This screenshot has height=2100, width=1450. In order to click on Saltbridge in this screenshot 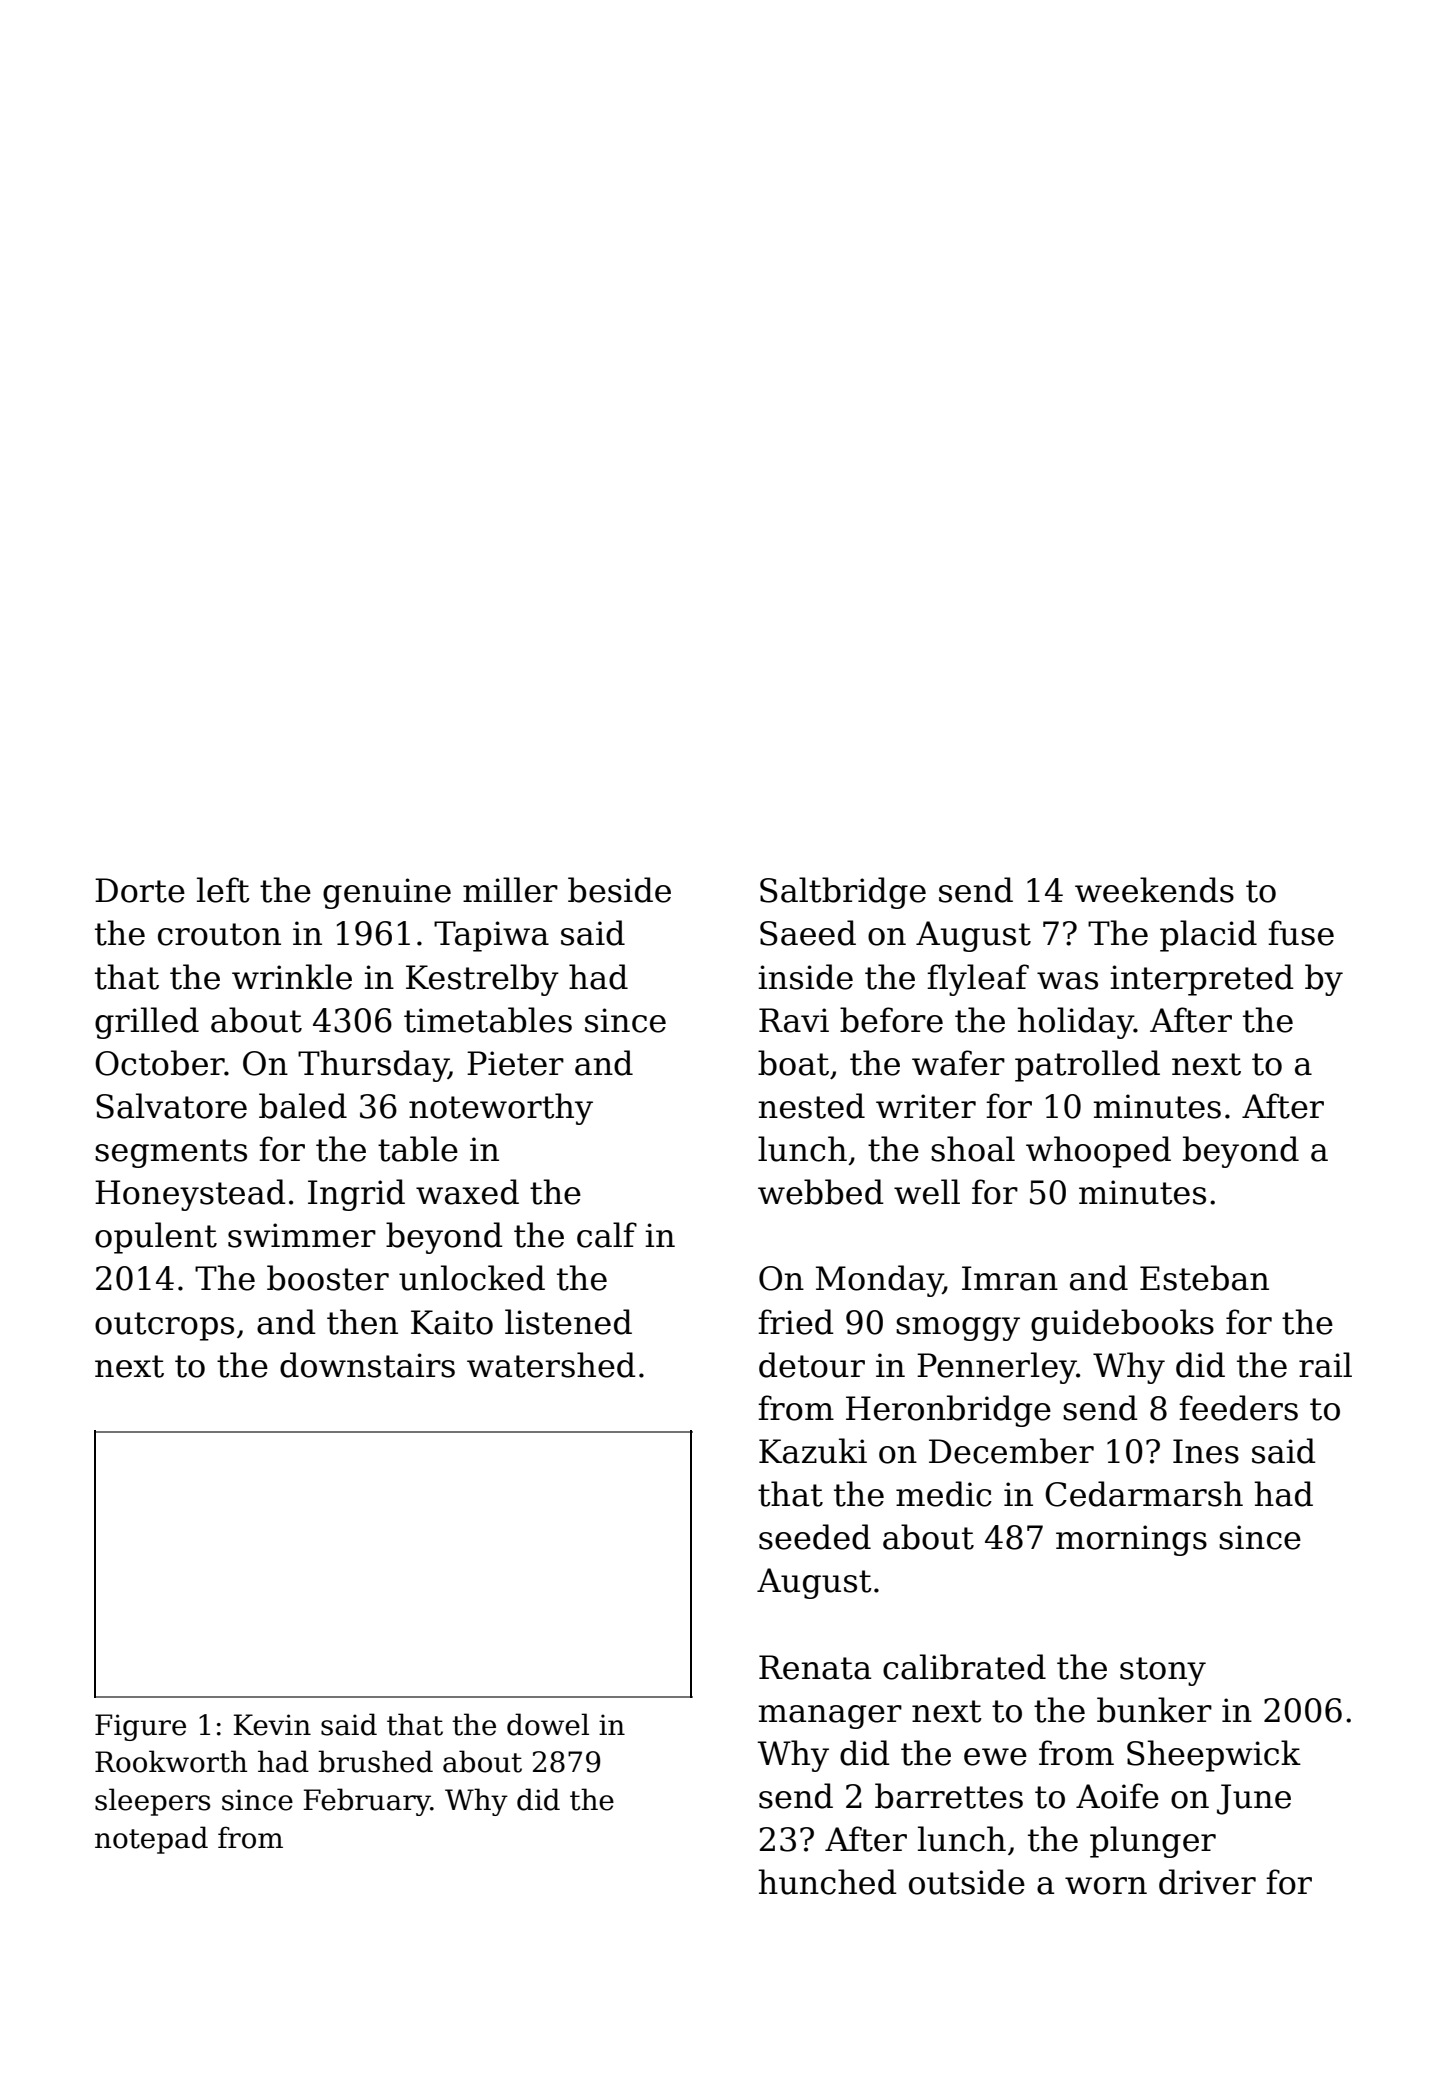, I will do `click(843, 893)`.
